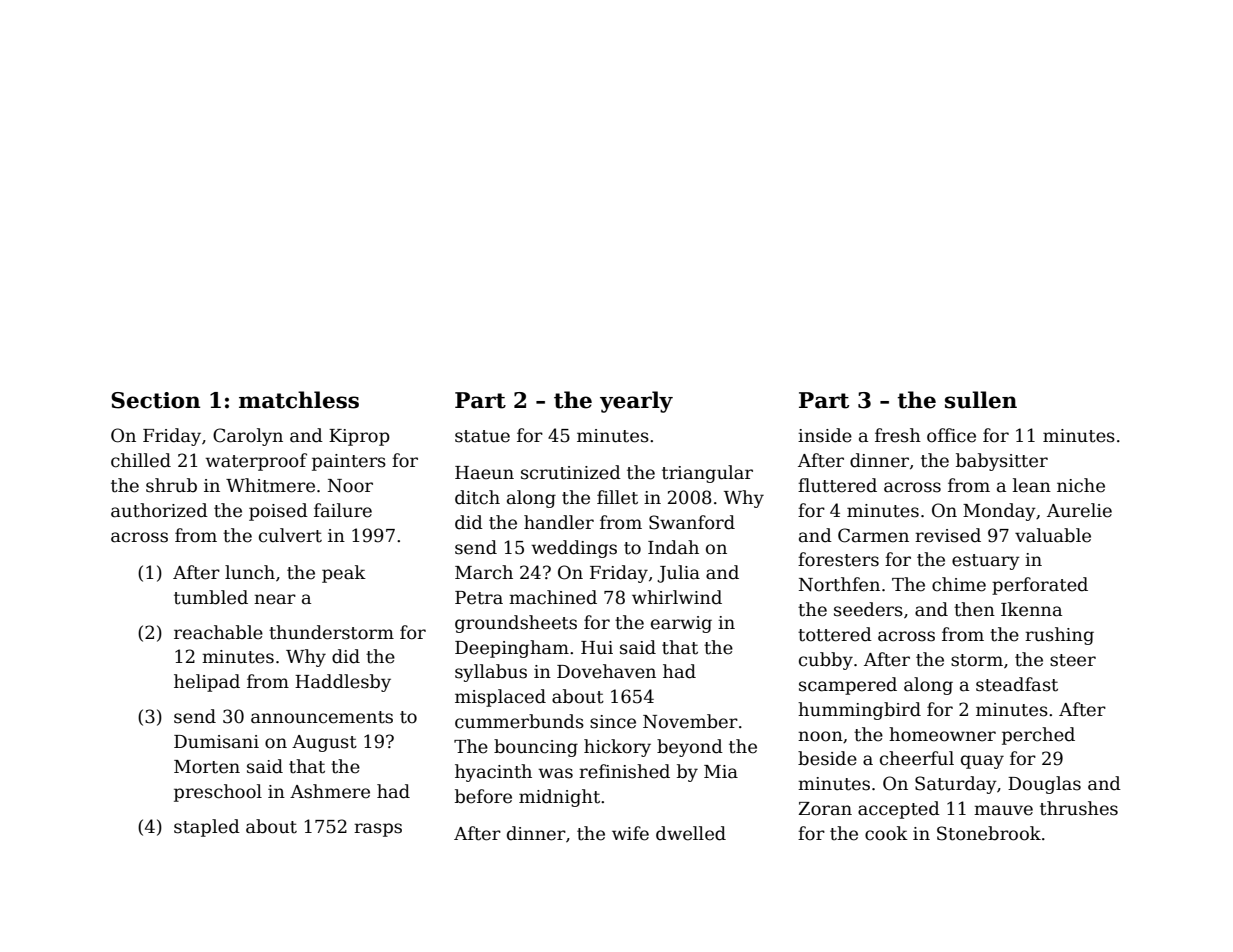 The width and height of the screenshot is (1233, 952). Describe the element at coordinates (999, 512) in the screenshot. I see `Monday` at that location.
